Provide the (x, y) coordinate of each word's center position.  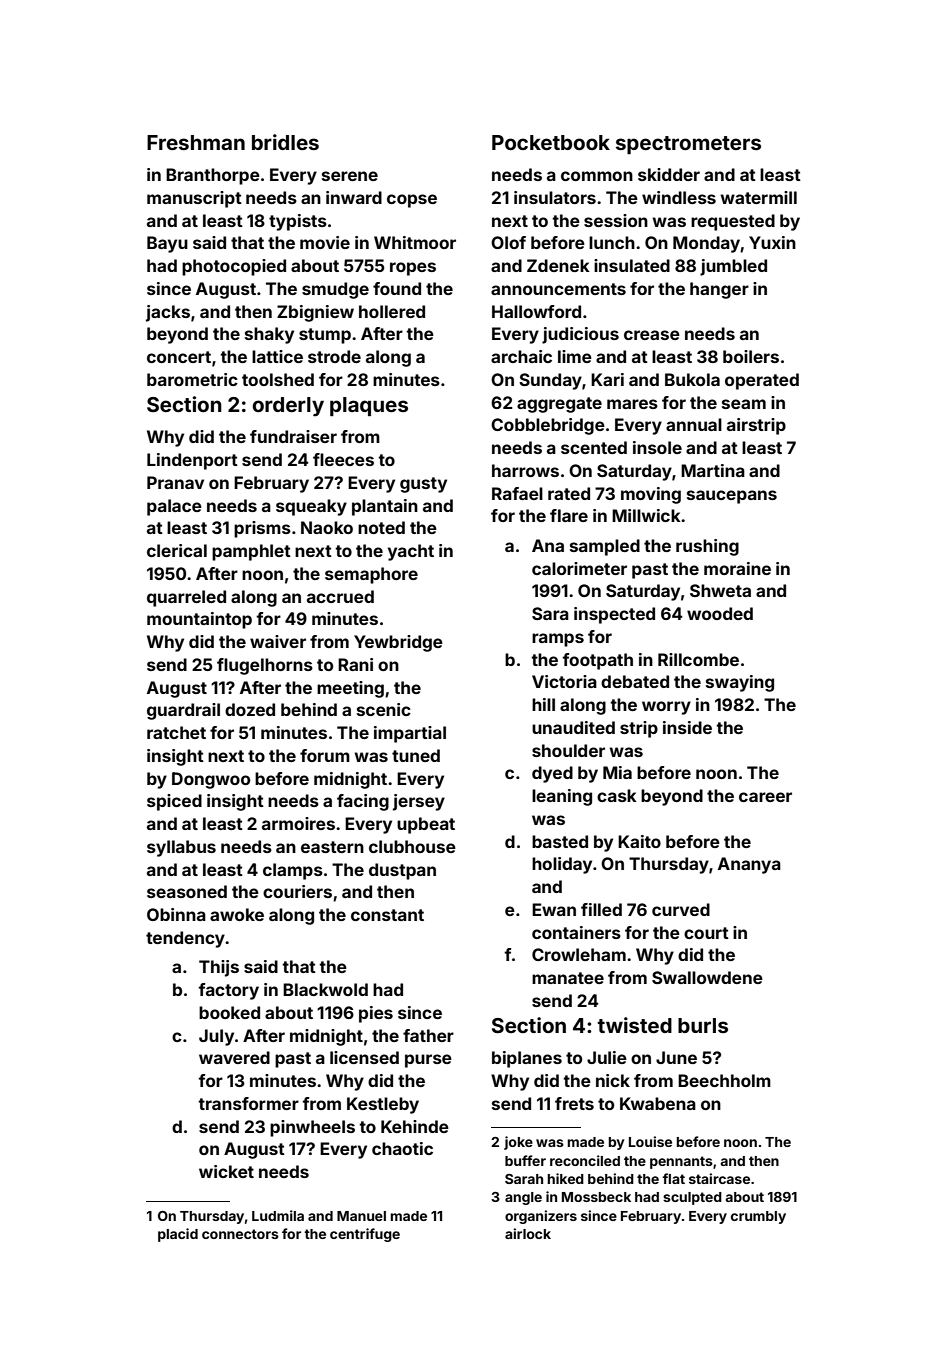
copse (412, 201)
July (216, 1037)
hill (543, 704)
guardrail (183, 711)
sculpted (692, 1198)
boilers (751, 356)
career (765, 797)
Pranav (175, 482)
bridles (285, 142)
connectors (240, 1234)
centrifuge (365, 1235)
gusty (423, 485)
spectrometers (688, 145)
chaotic (402, 1148)
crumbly (758, 1217)
